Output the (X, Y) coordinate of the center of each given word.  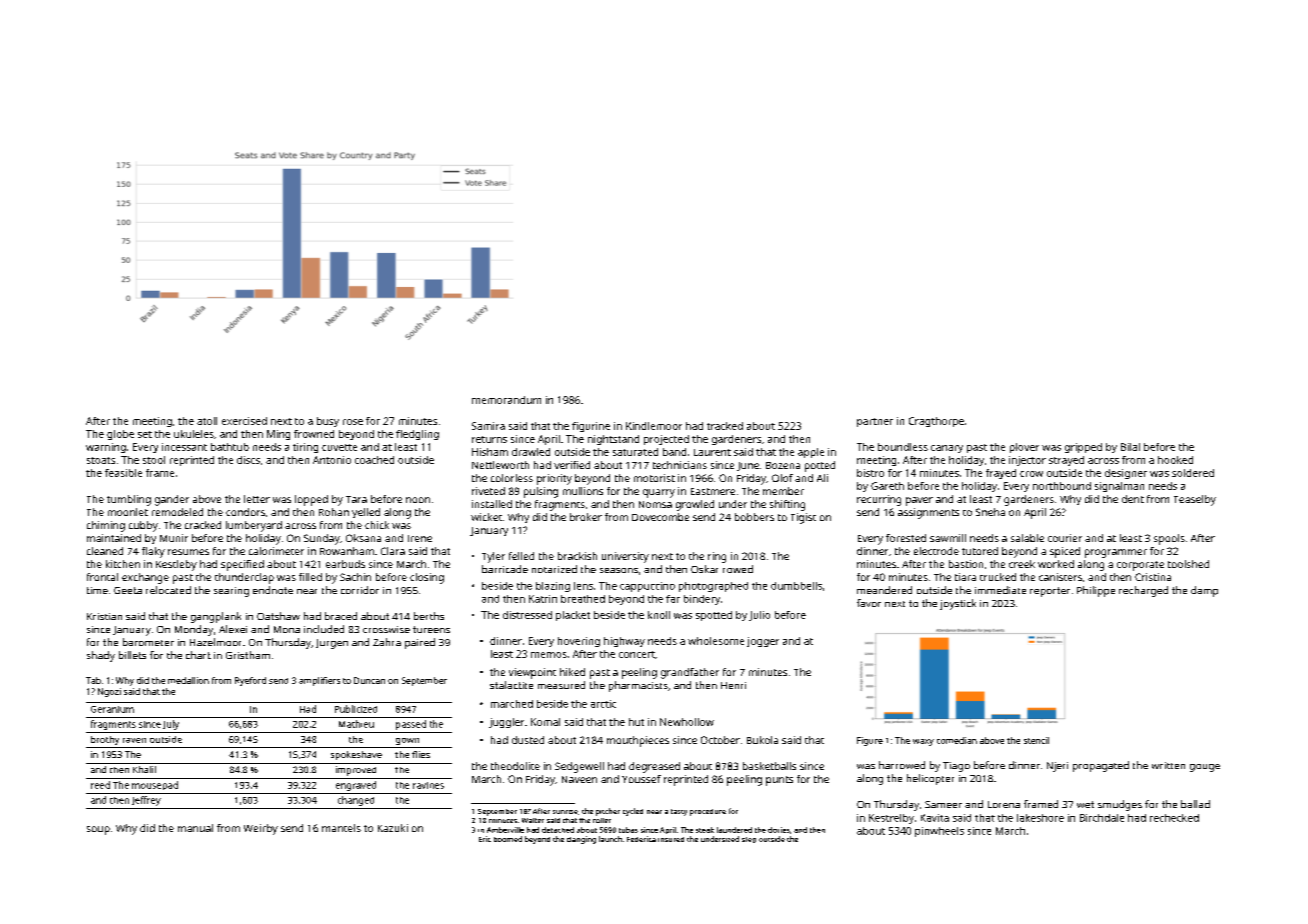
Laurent (712, 452)
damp (1204, 591)
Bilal (1130, 447)
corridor (360, 590)
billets (132, 655)
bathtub (230, 447)
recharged (1143, 591)
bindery (702, 600)
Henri (733, 685)
